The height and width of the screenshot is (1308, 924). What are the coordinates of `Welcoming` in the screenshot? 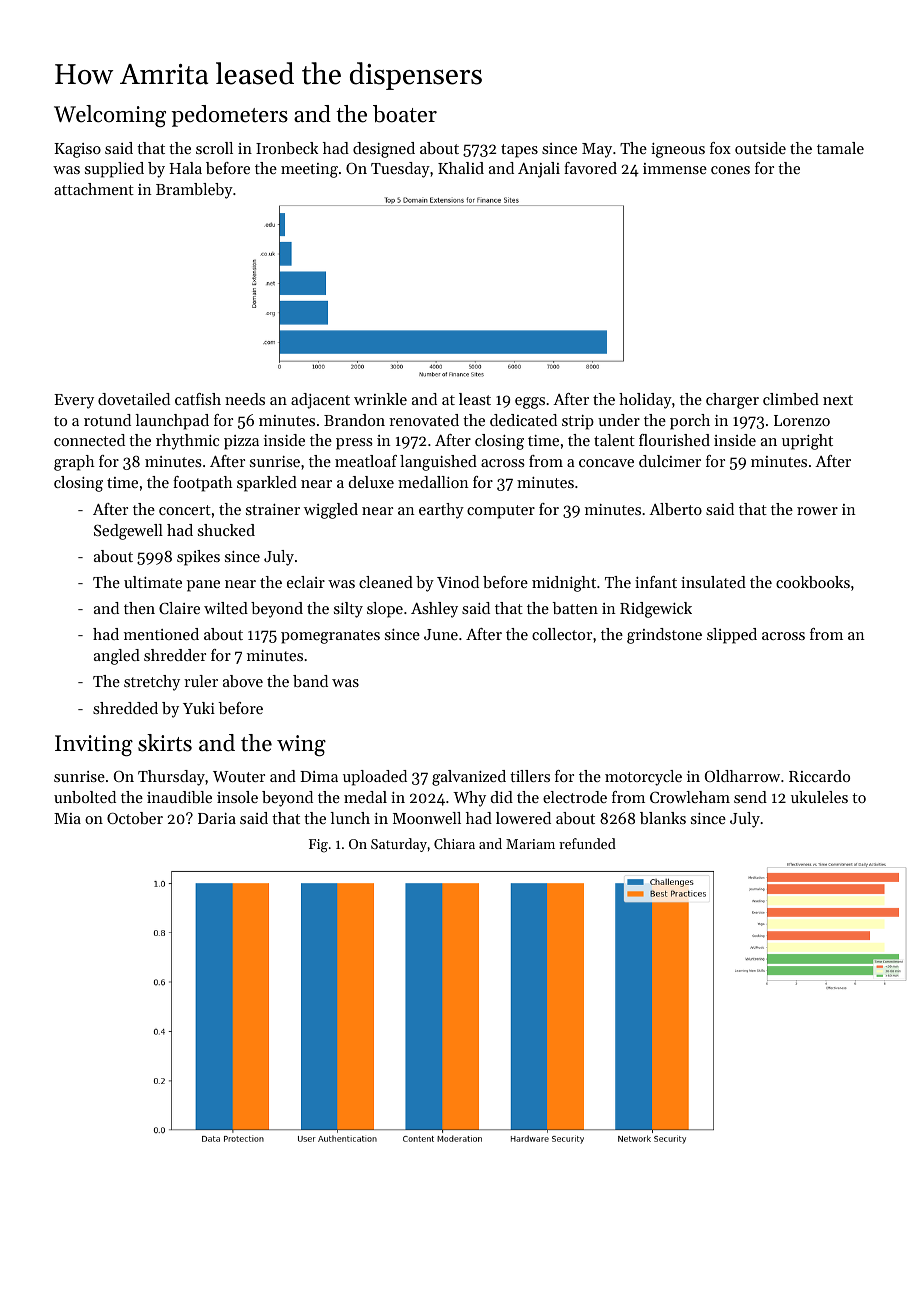 It's located at (110, 116).
